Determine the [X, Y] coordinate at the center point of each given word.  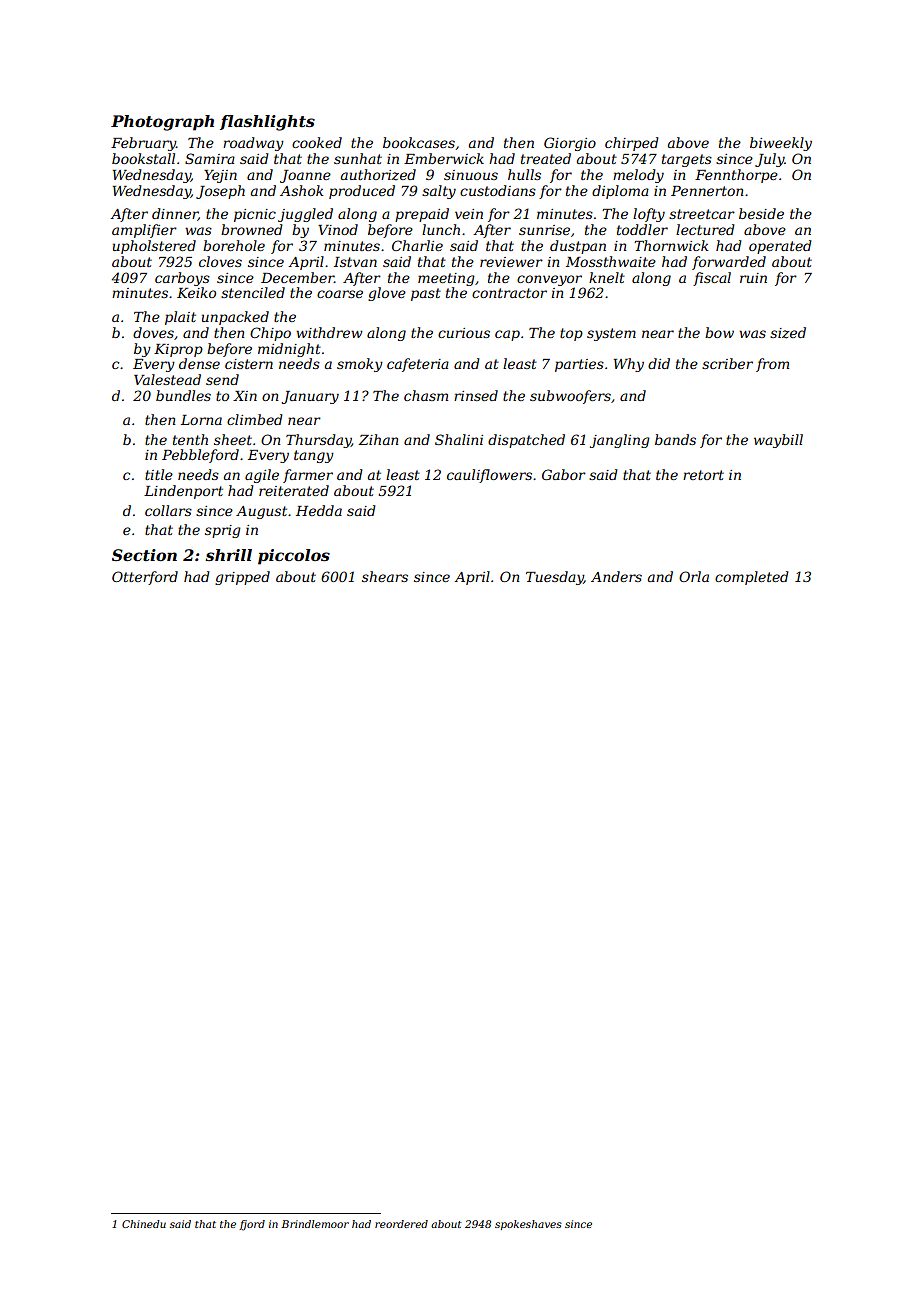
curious [464, 333]
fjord [252, 1225]
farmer [308, 476]
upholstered [154, 247]
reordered [401, 1224]
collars [168, 510]
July [769, 160]
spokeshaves [528, 1225]
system [611, 334]
